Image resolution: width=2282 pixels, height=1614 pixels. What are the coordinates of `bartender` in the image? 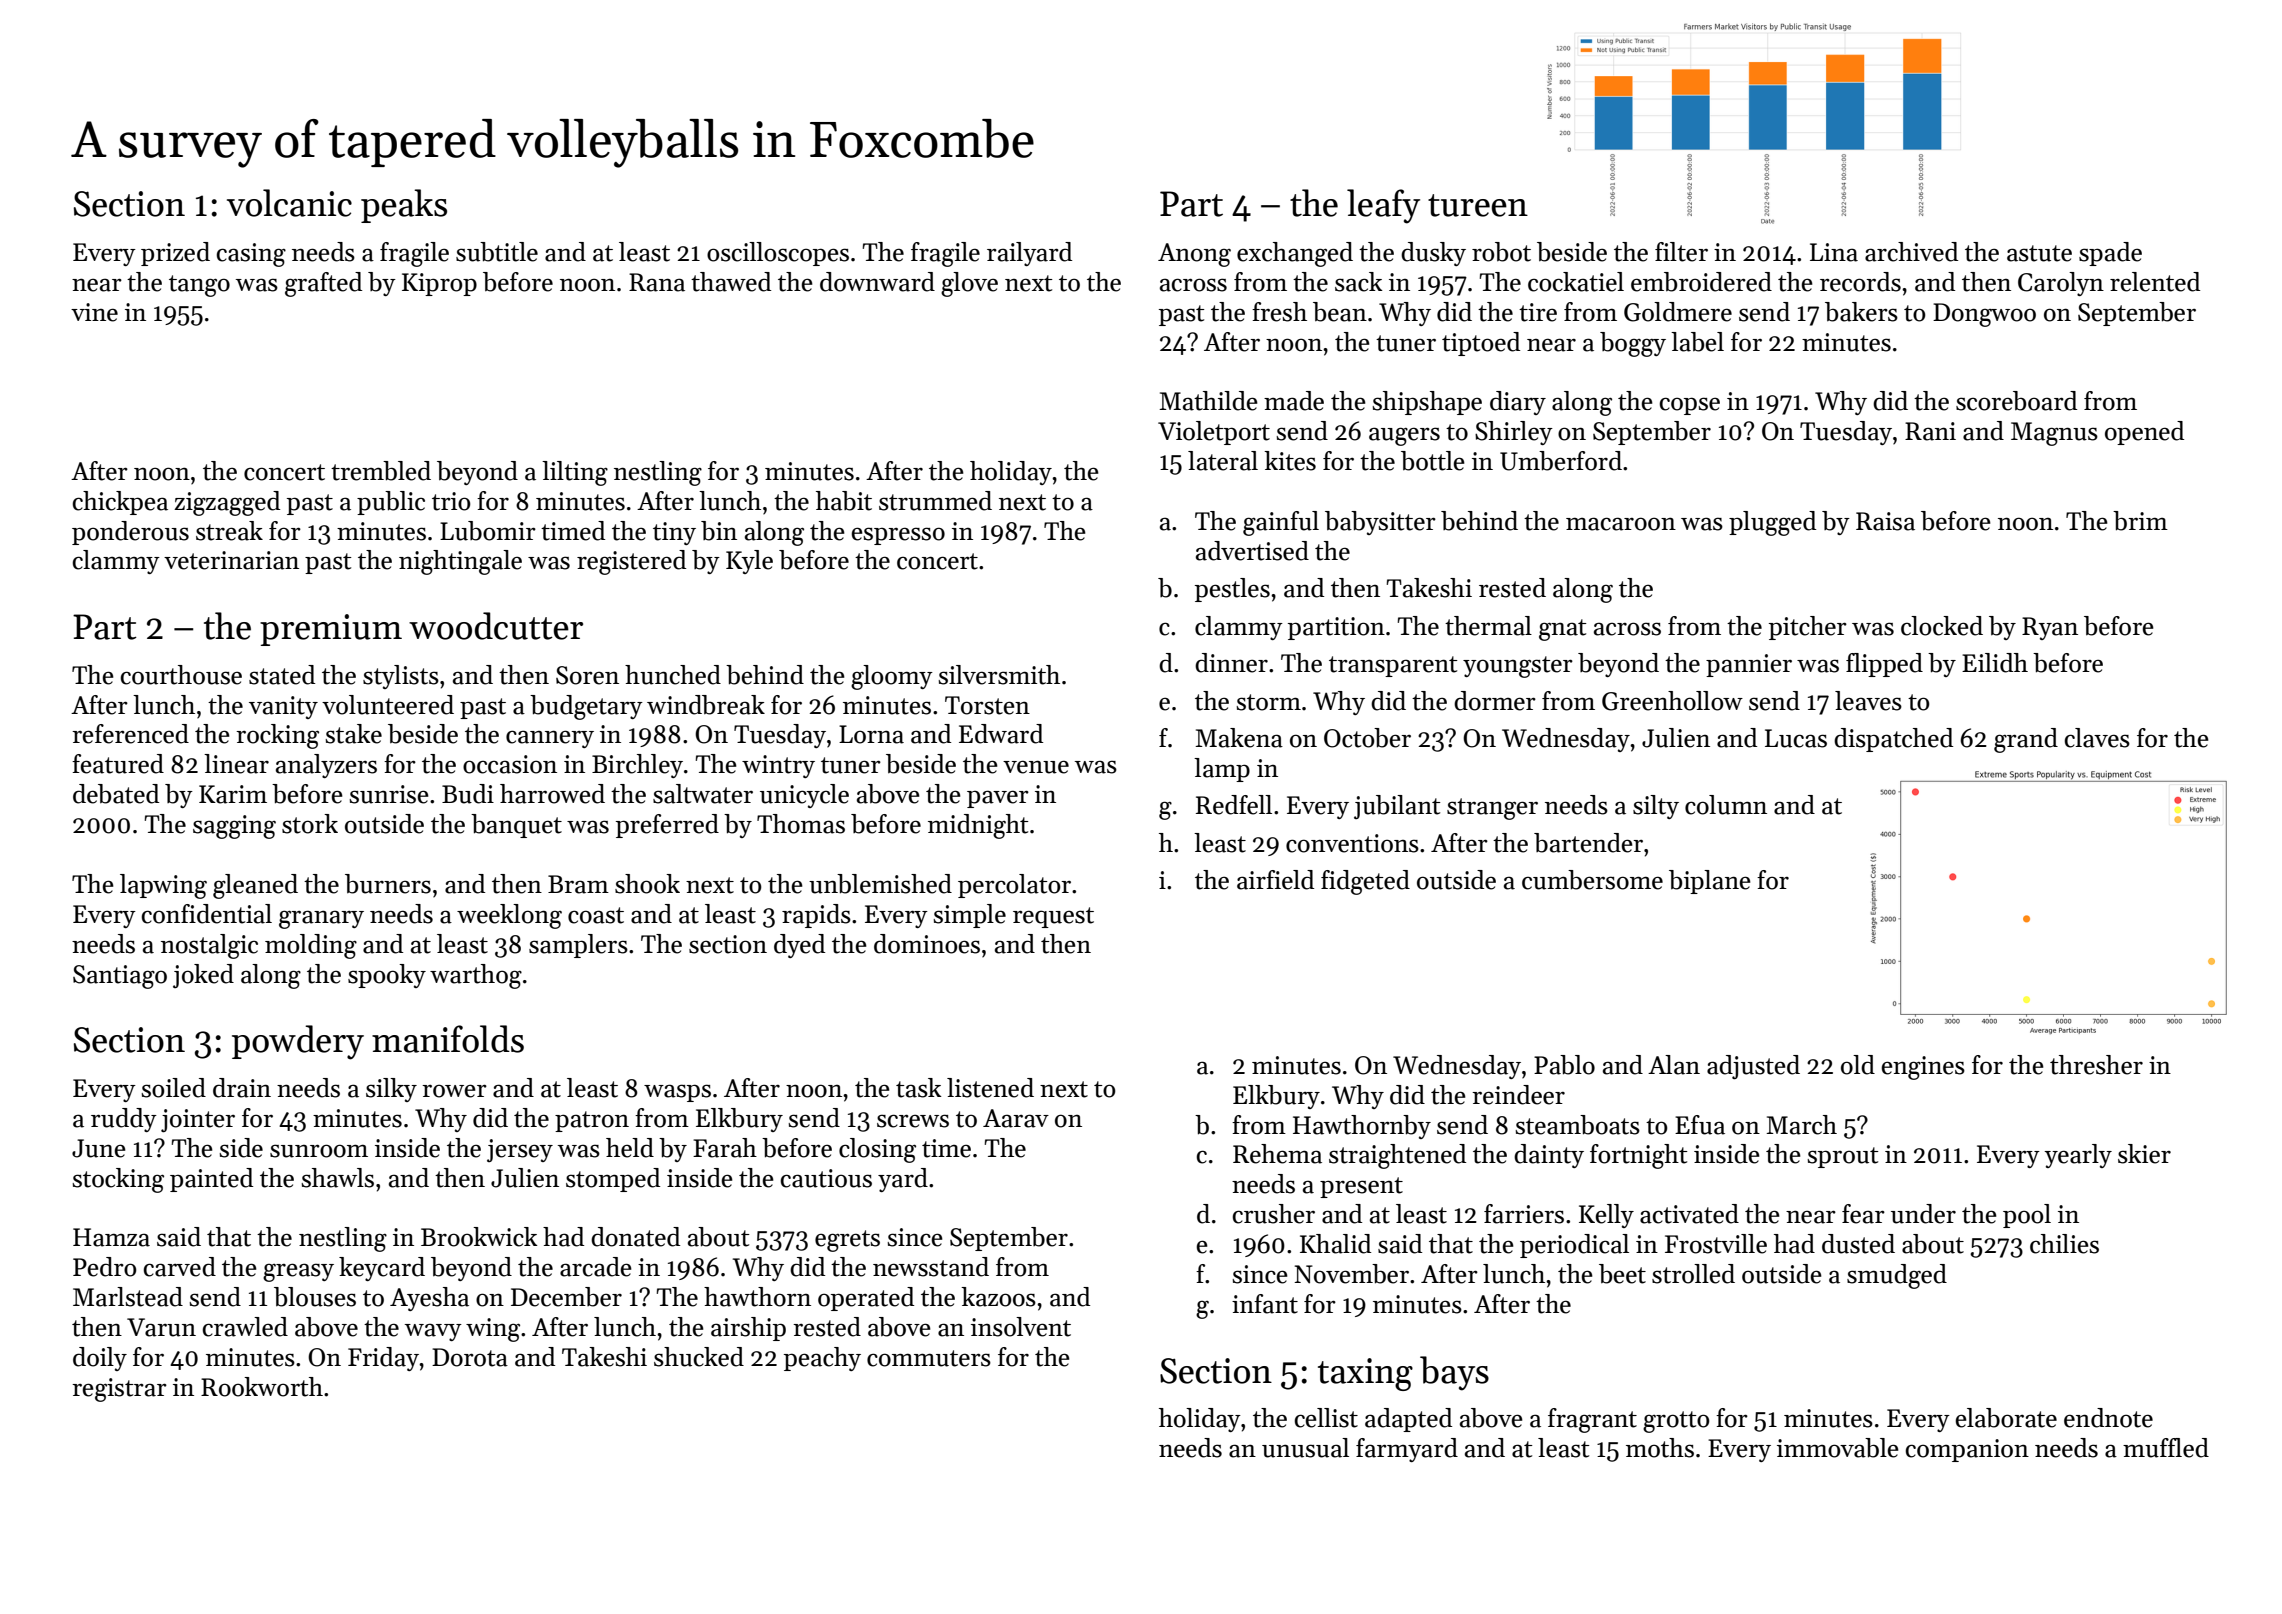 It's located at (1588, 843).
